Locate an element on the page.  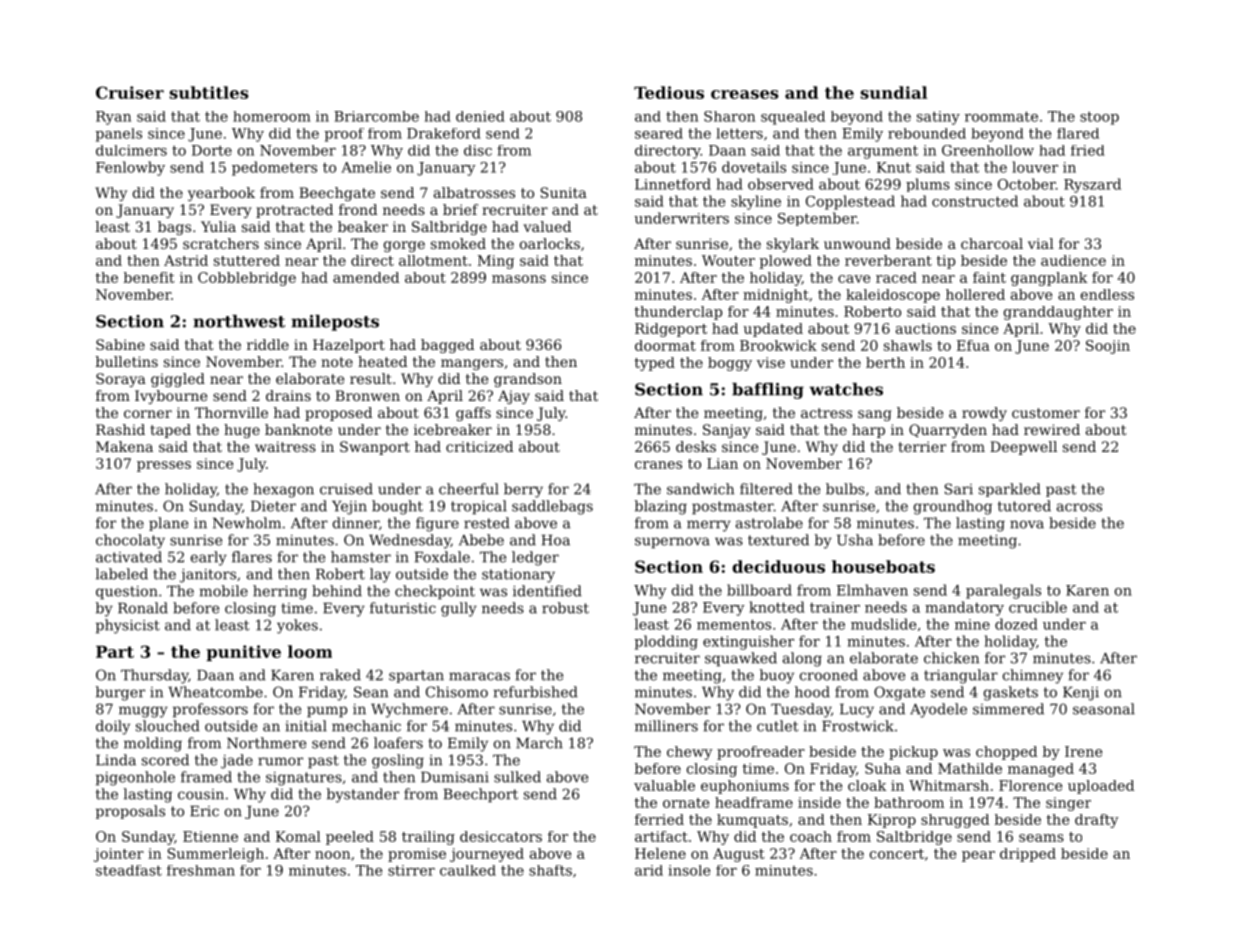
Tedious is located at coordinates (669, 92).
